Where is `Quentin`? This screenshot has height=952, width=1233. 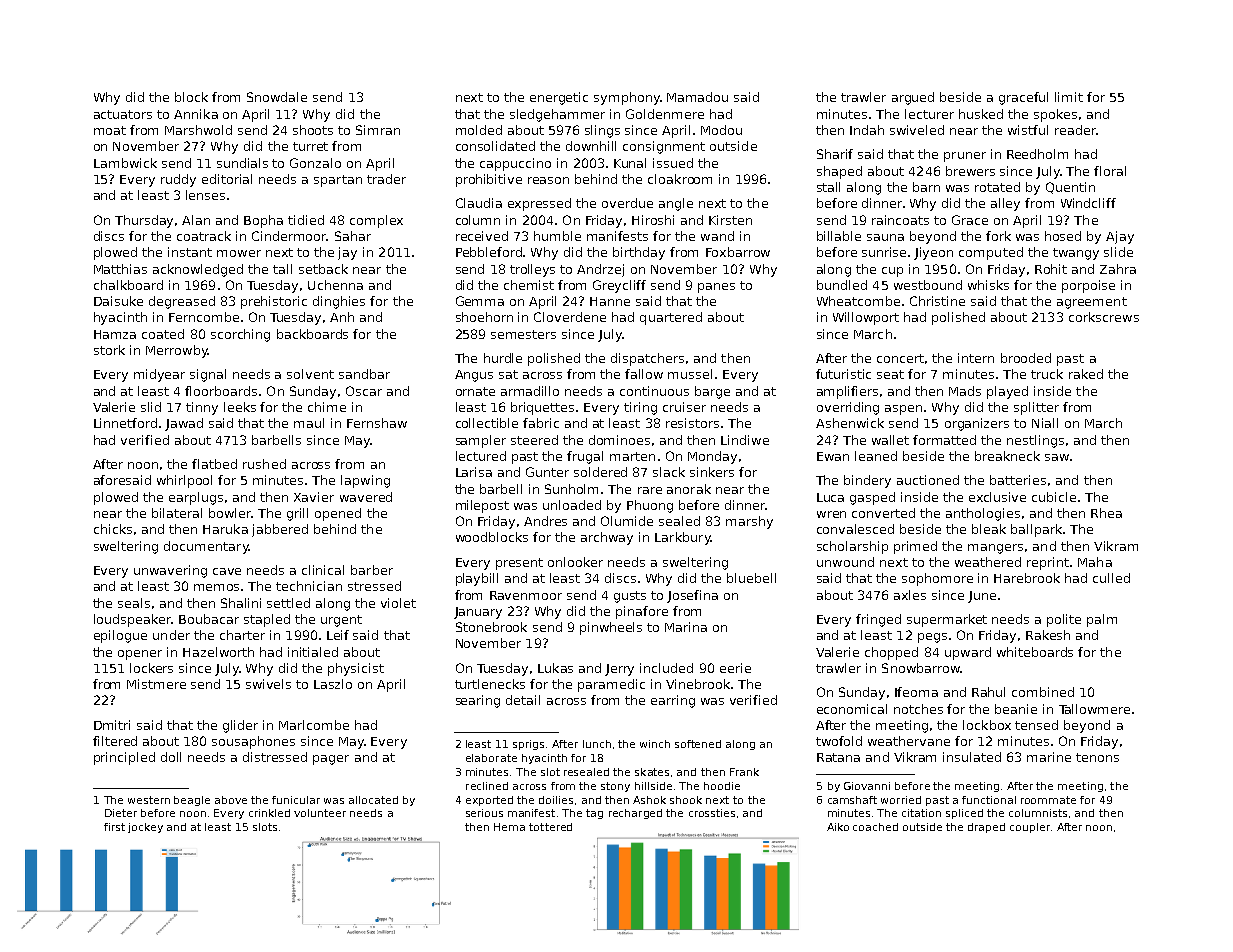
Quentin is located at coordinates (1070, 188).
